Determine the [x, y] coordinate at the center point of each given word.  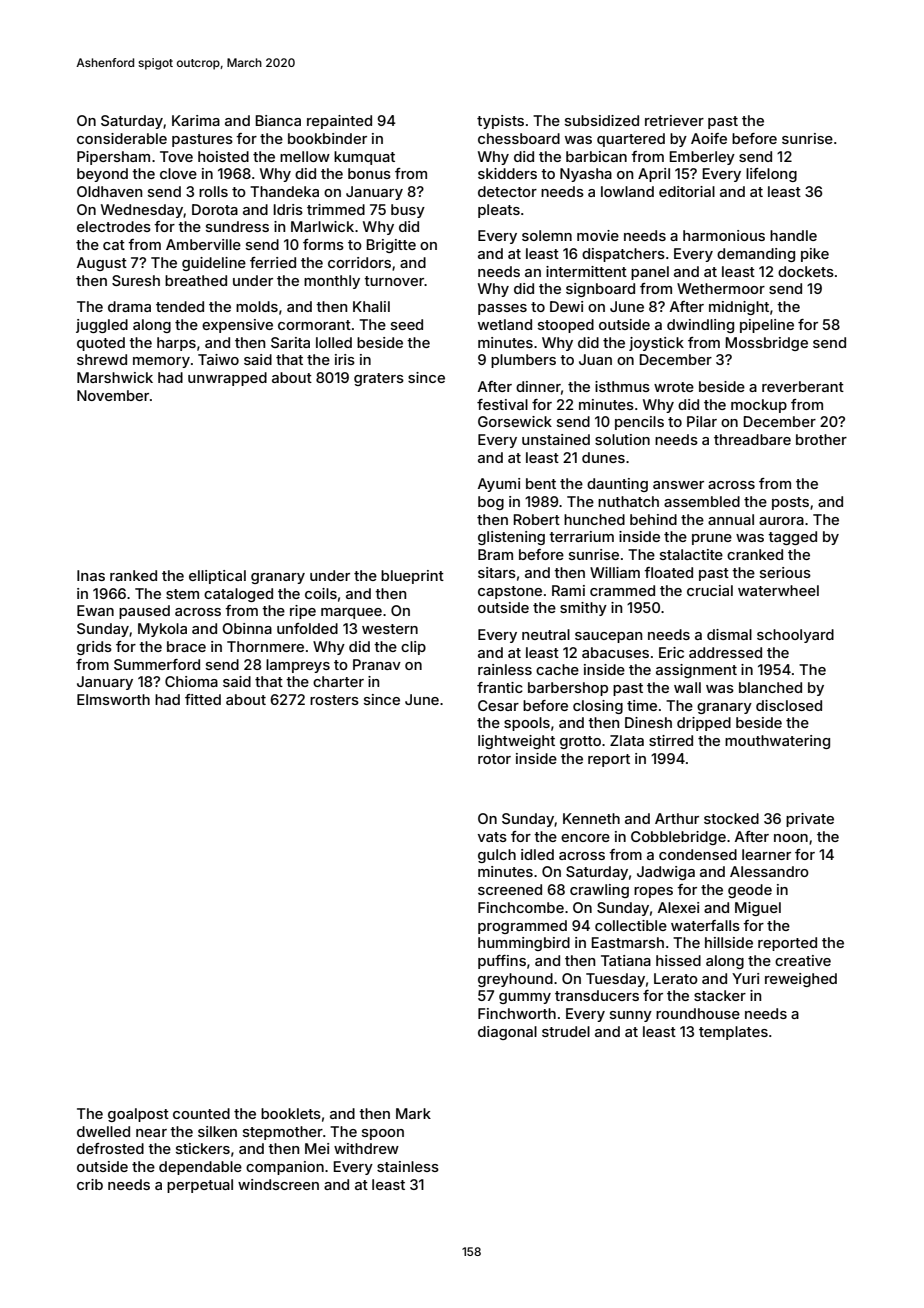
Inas [91, 575]
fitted [203, 699]
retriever [674, 120]
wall [687, 687]
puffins [502, 962]
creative [803, 960]
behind [653, 519]
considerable [122, 138]
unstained [556, 439]
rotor [494, 759]
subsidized [602, 120]
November [113, 395]
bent [541, 483]
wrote [674, 387]
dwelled [103, 1131]
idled [537, 854]
